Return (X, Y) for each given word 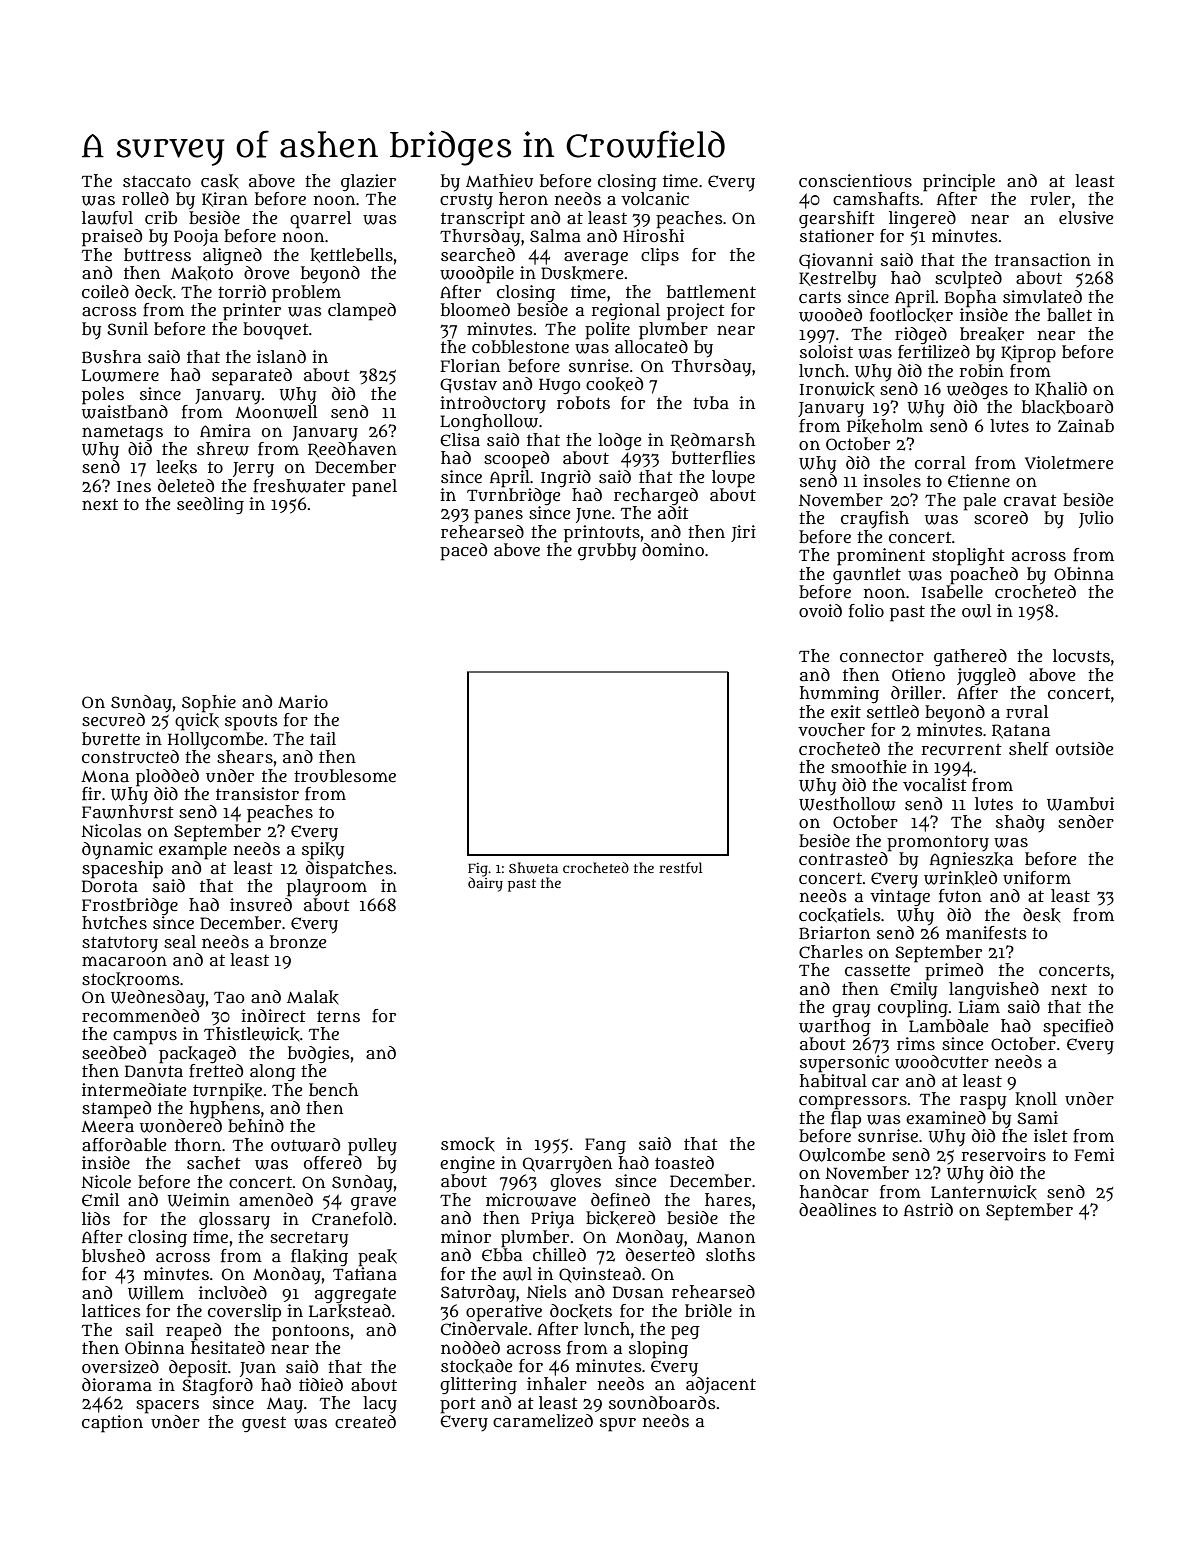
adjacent (721, 1385)
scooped (516, 460)
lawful (107, 218)
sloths (730, 1254)
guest (264, 1424)
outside (1084, 748)
